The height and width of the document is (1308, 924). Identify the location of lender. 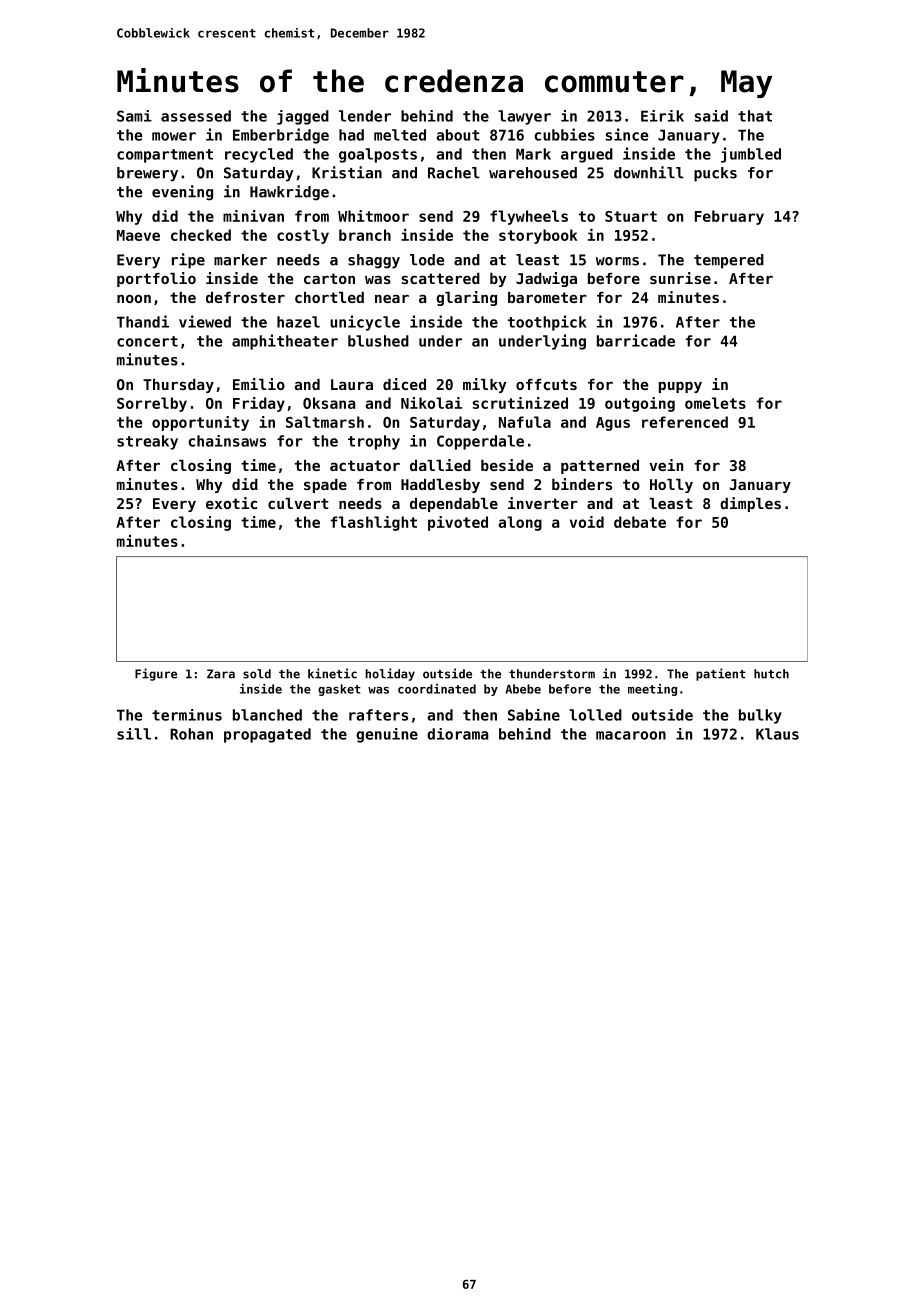
(365, 116).
